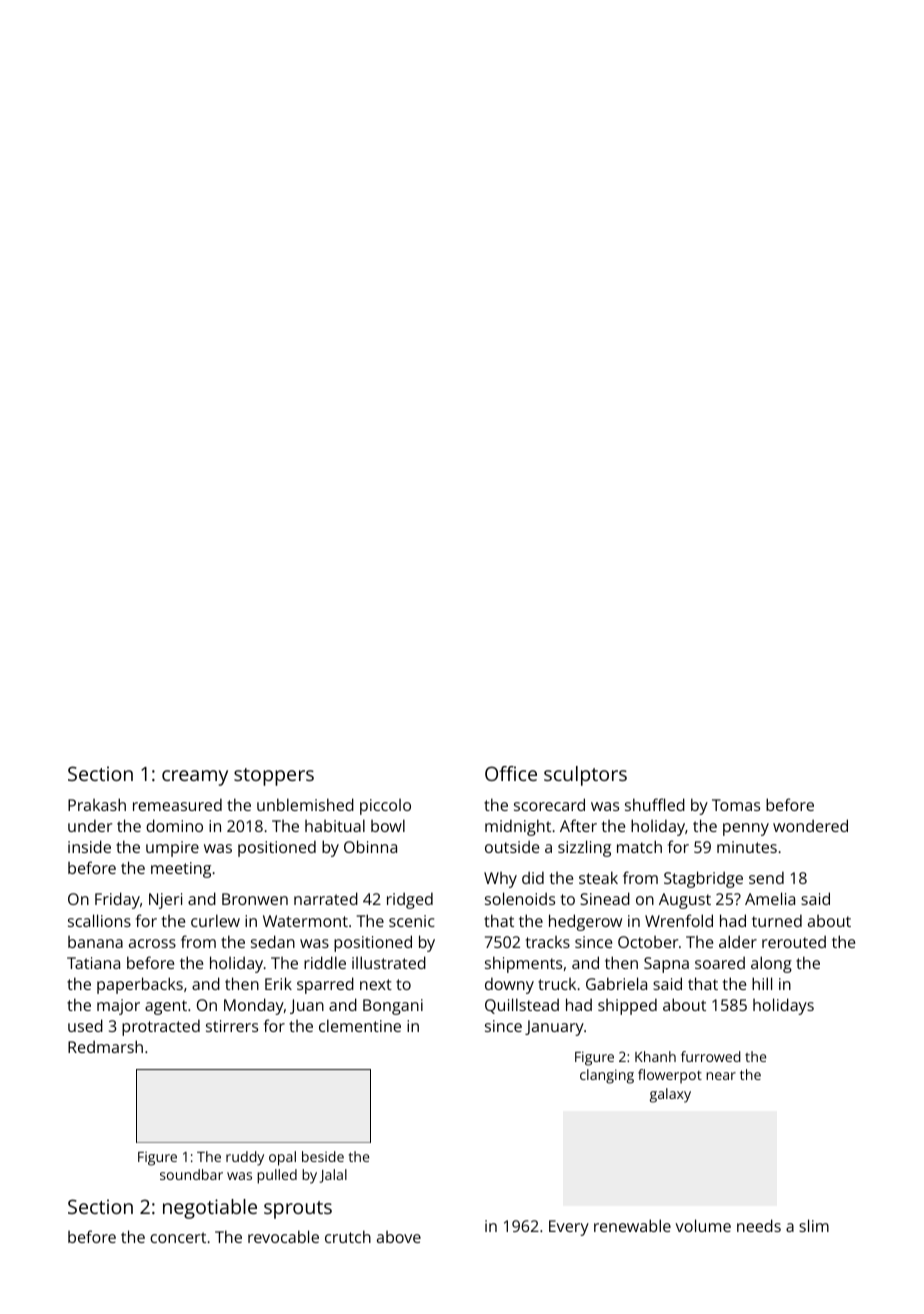 Image resolution: width=924 pixels, height=1314 pixels. I want to click on riddle, so click(325, 962).
